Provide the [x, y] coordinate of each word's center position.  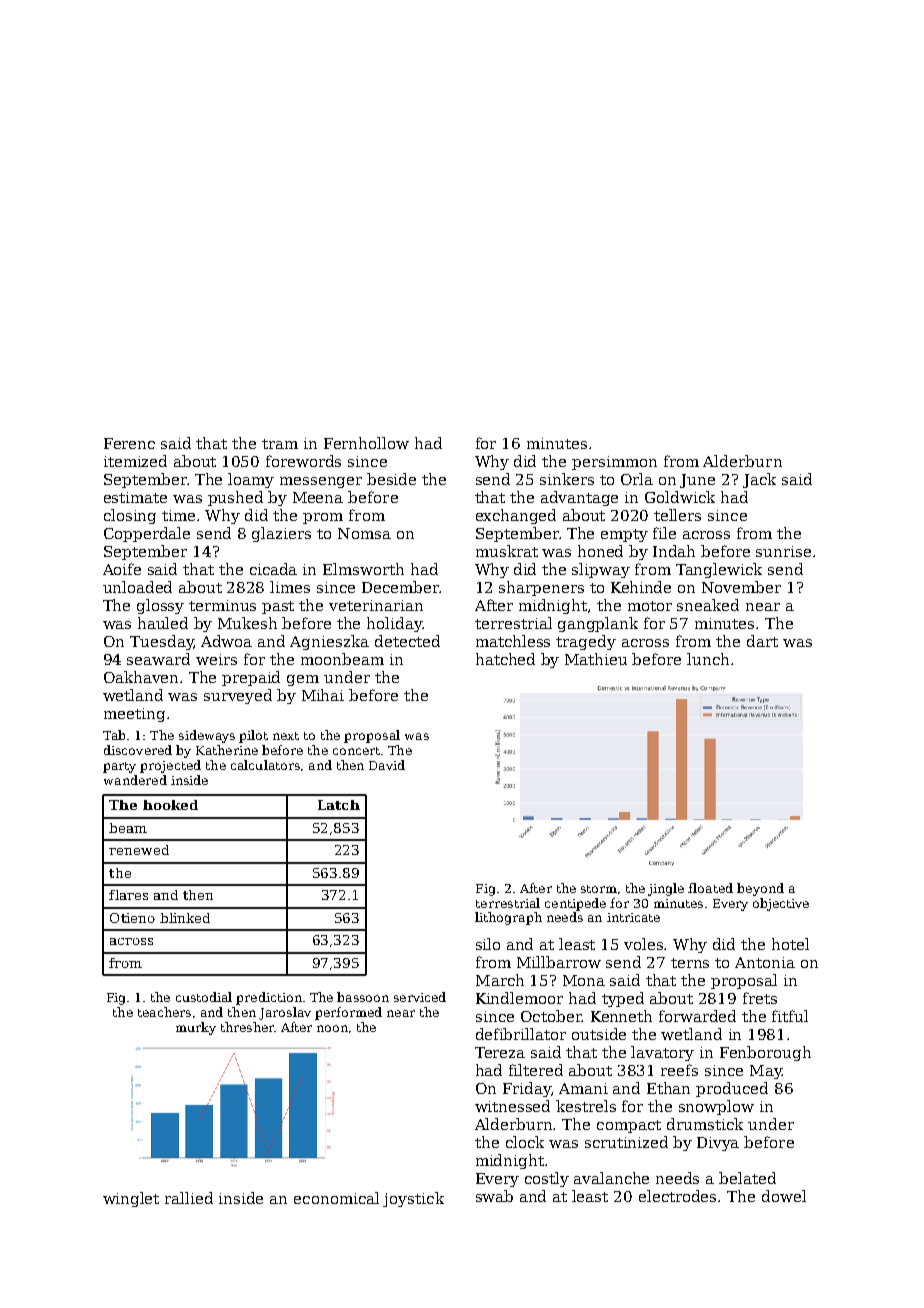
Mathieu [596, 659]
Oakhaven [141, 677]
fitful [790, 1016]
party [119, 767]
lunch [708, 659]
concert [356, 751]
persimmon [614, 463]
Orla [637, 479]
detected [407, 641]
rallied [189, 1198]
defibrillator [521, 1034]
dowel [784, 1196]
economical [336, 1198]
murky [196, 1028]
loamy [251, 480]
